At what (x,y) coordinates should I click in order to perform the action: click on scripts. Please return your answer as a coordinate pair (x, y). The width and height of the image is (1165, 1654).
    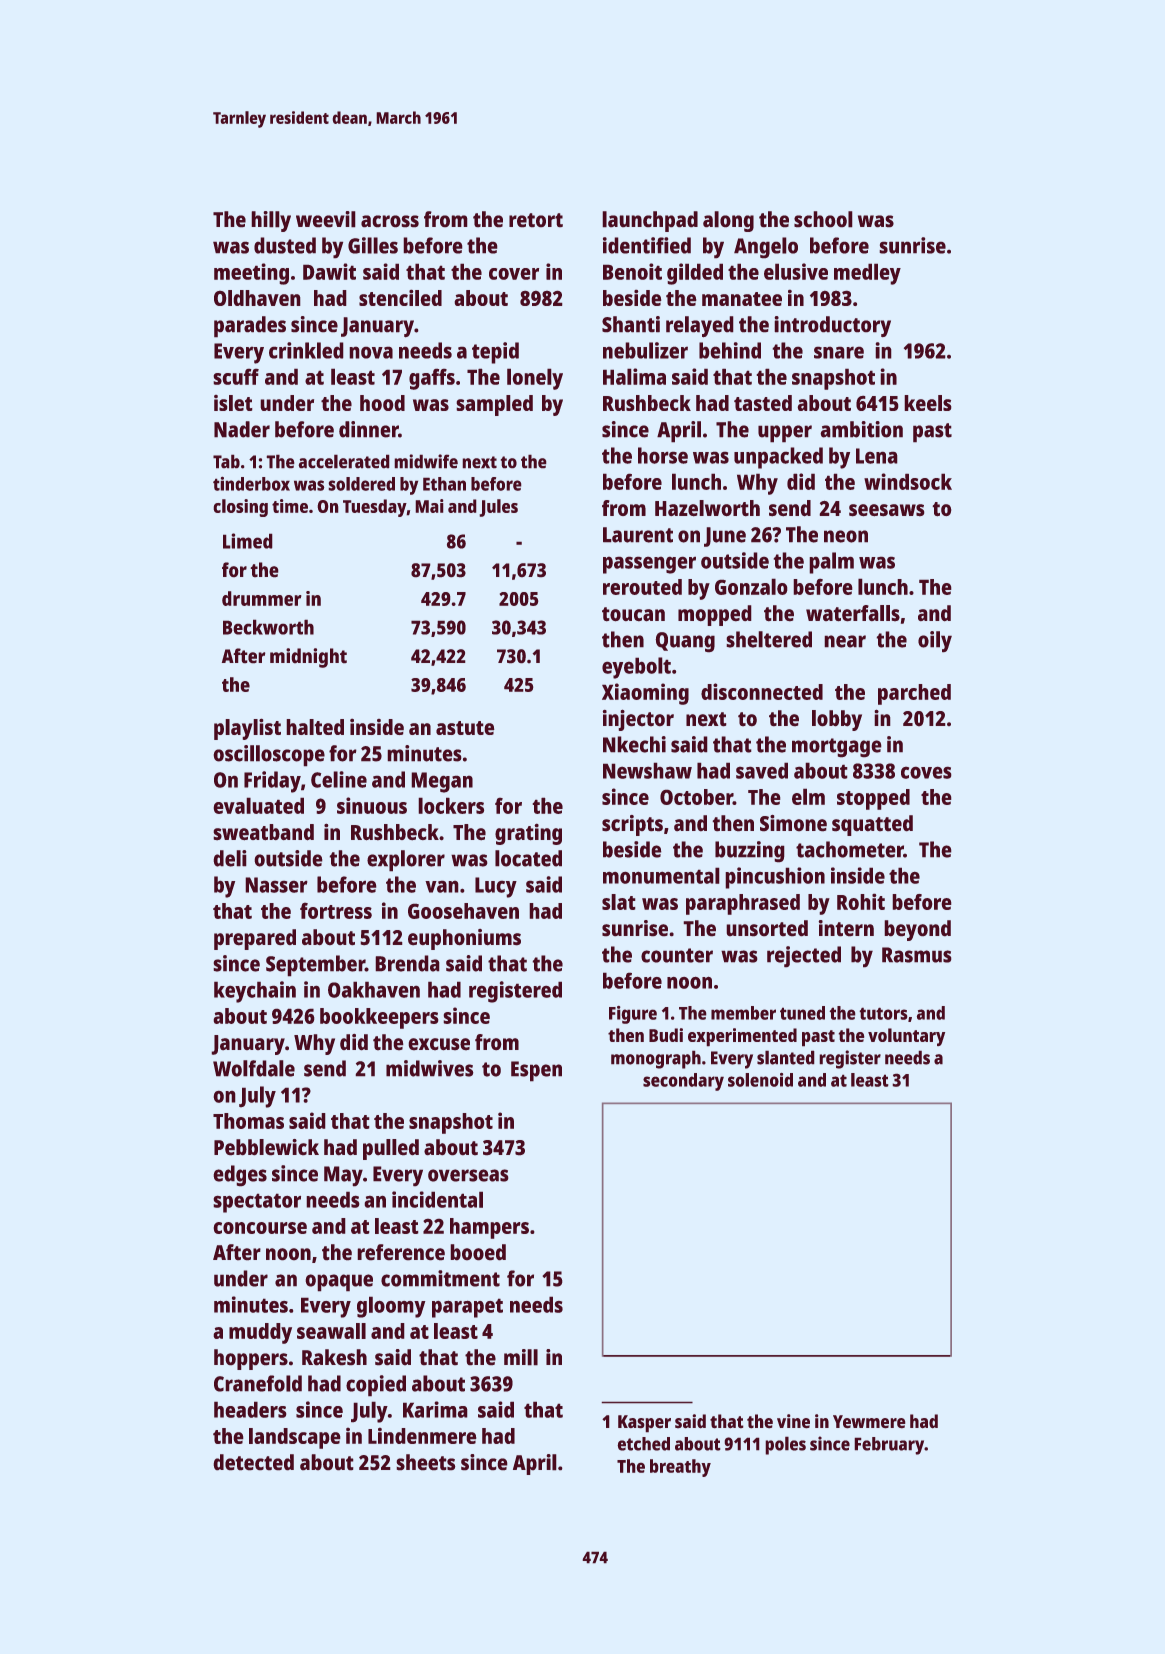
    Looking at the image, I should click on (632, 825).
